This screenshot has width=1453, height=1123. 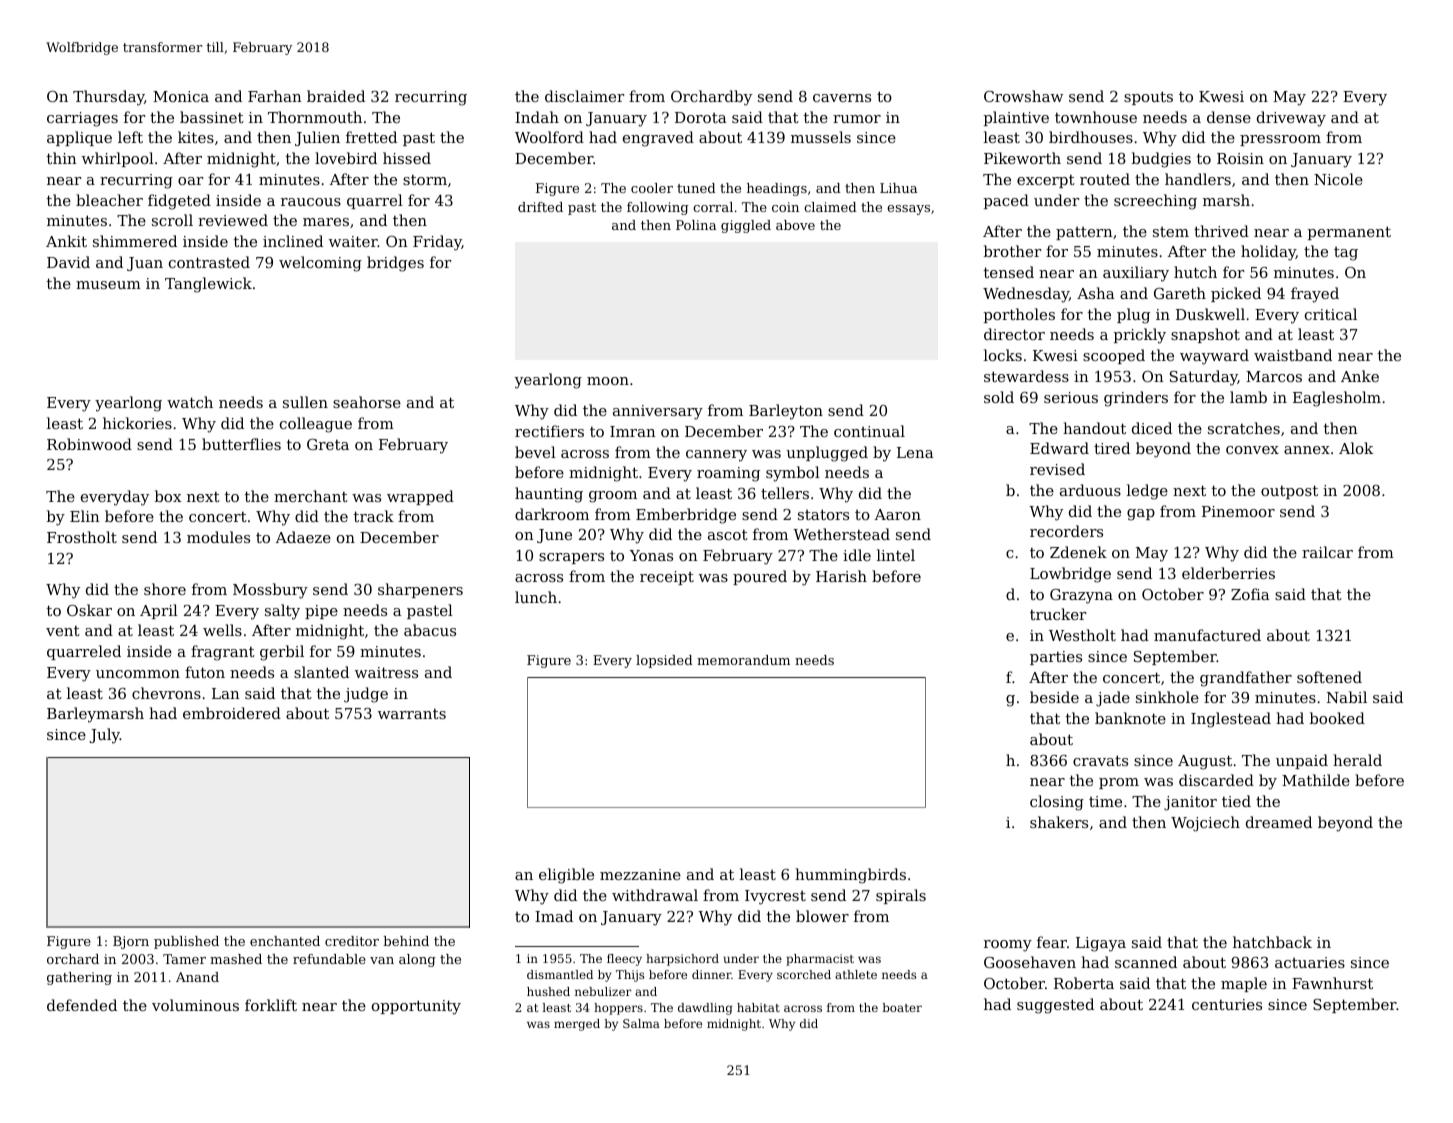 What do you see at coordinates (655, 895) in the screenshot?
I see `withdrawal` at bounding box center [655, 895].
